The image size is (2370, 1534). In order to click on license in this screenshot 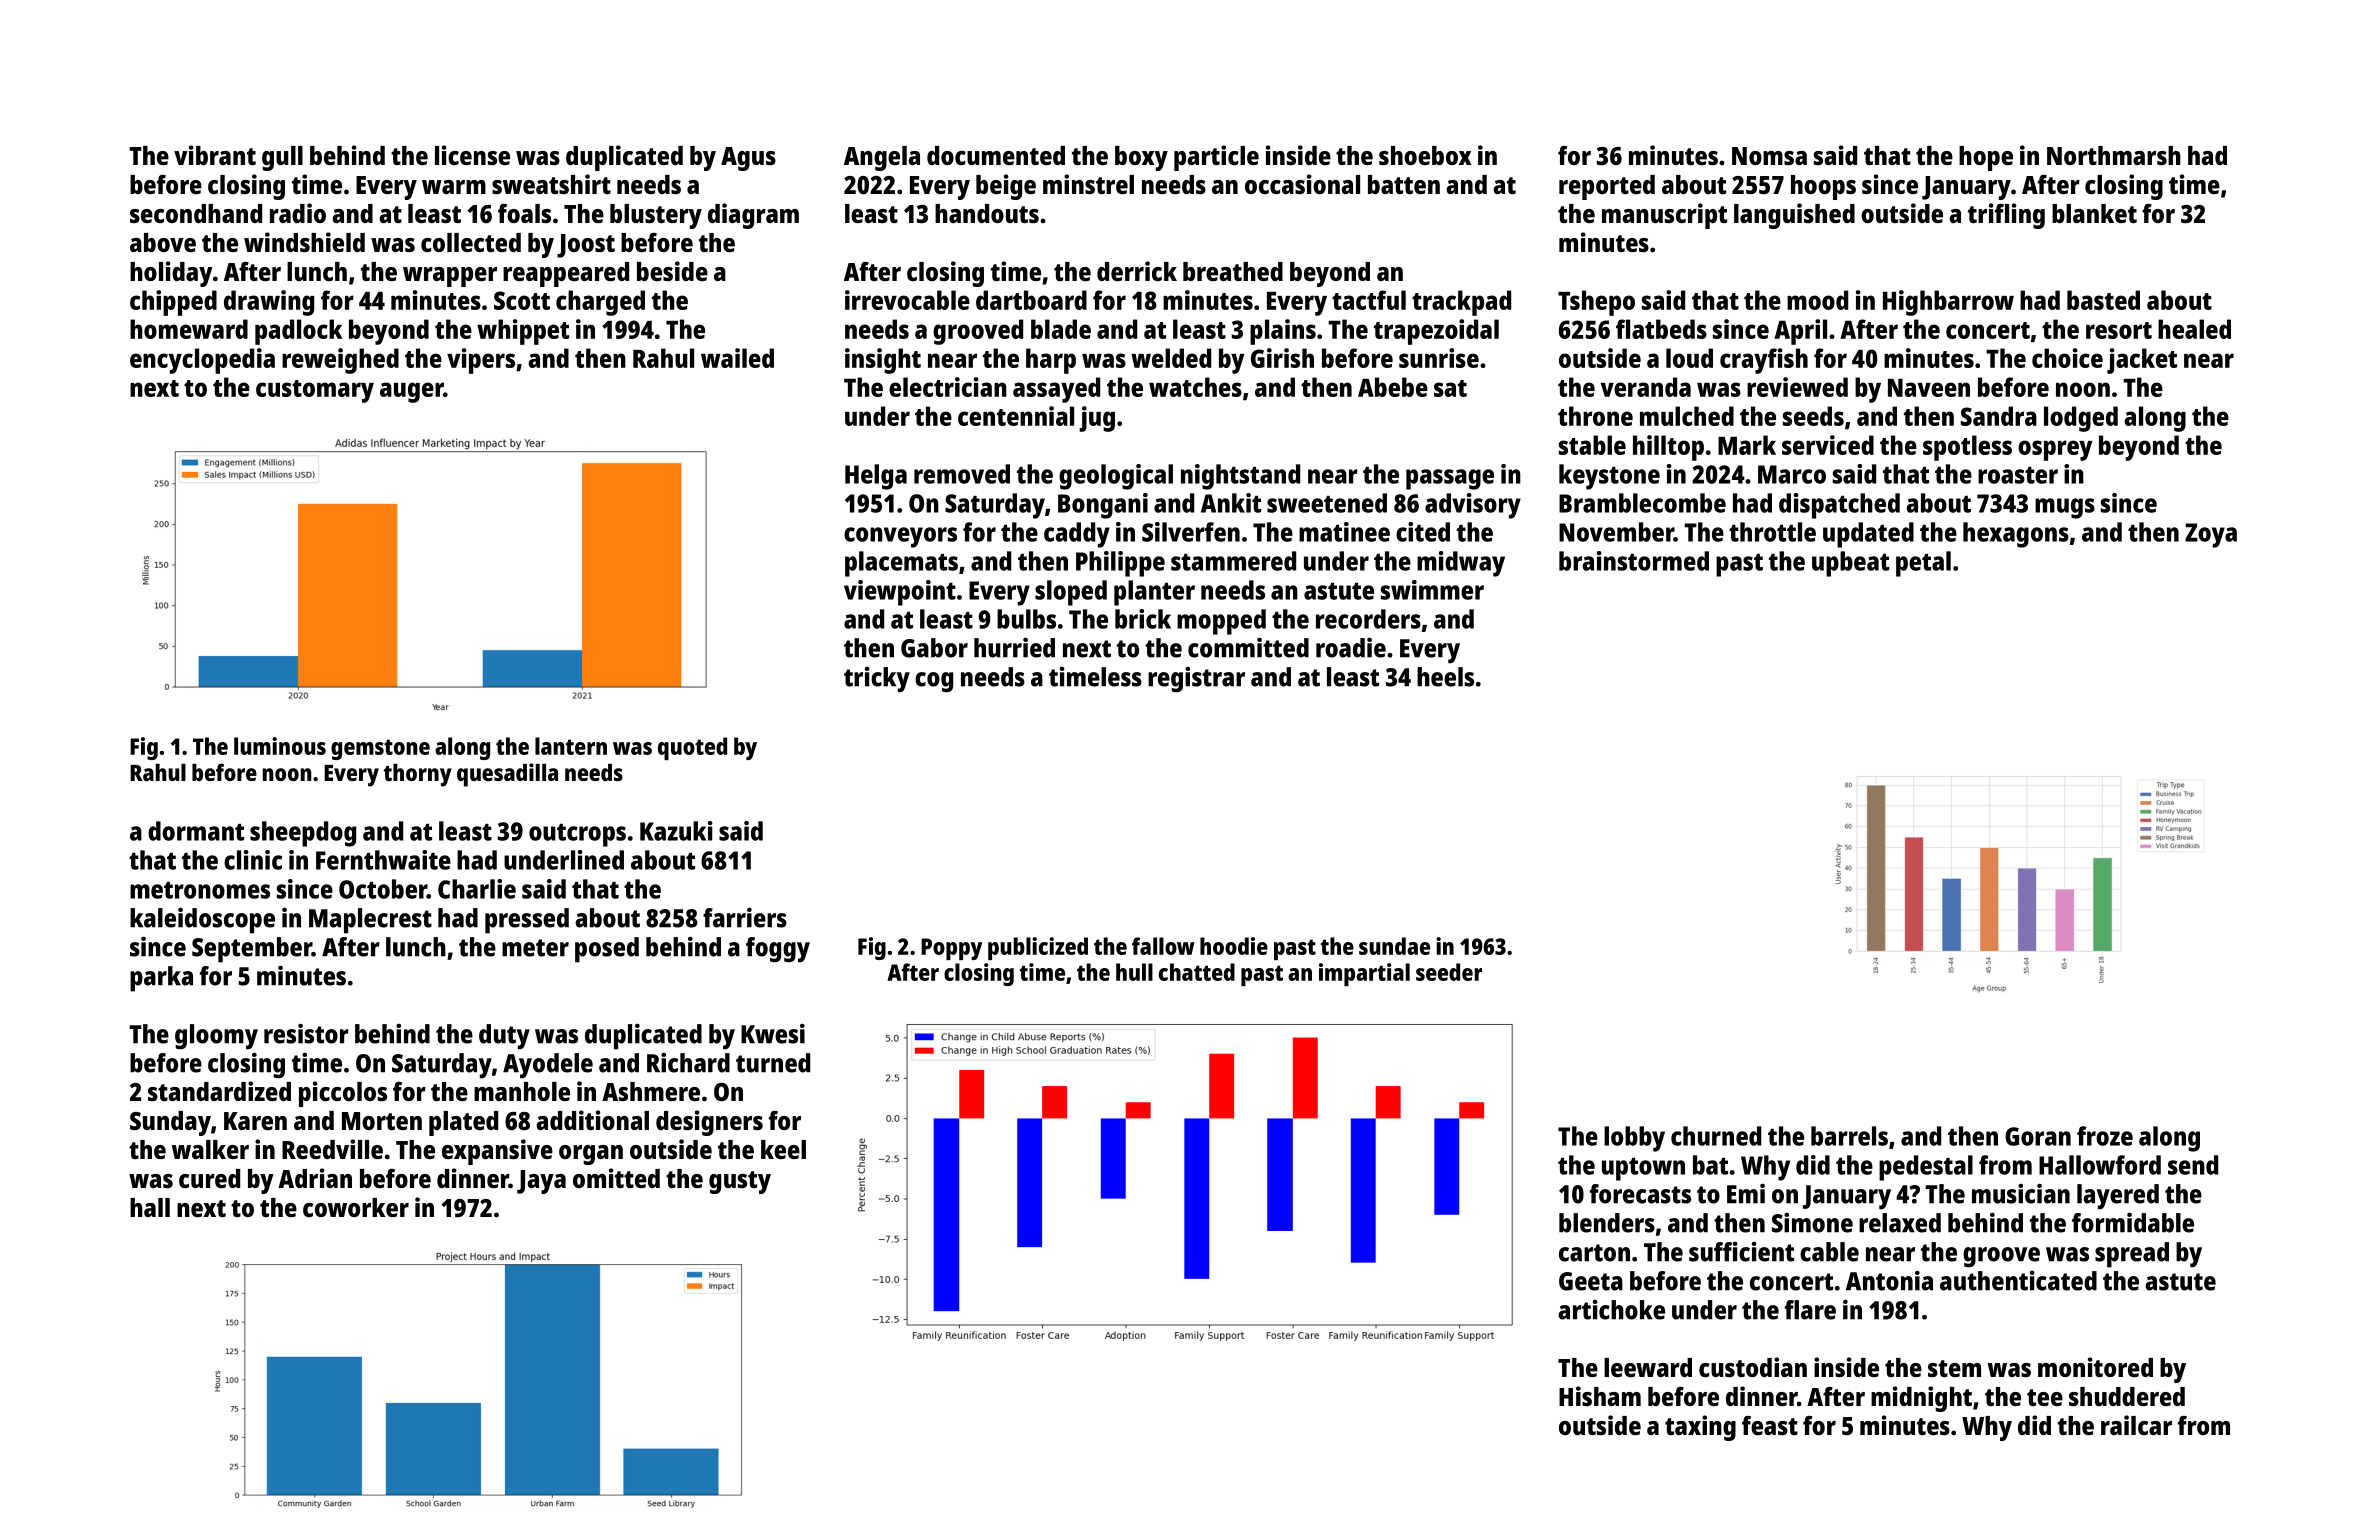, I will do `click(472, 155)`.
